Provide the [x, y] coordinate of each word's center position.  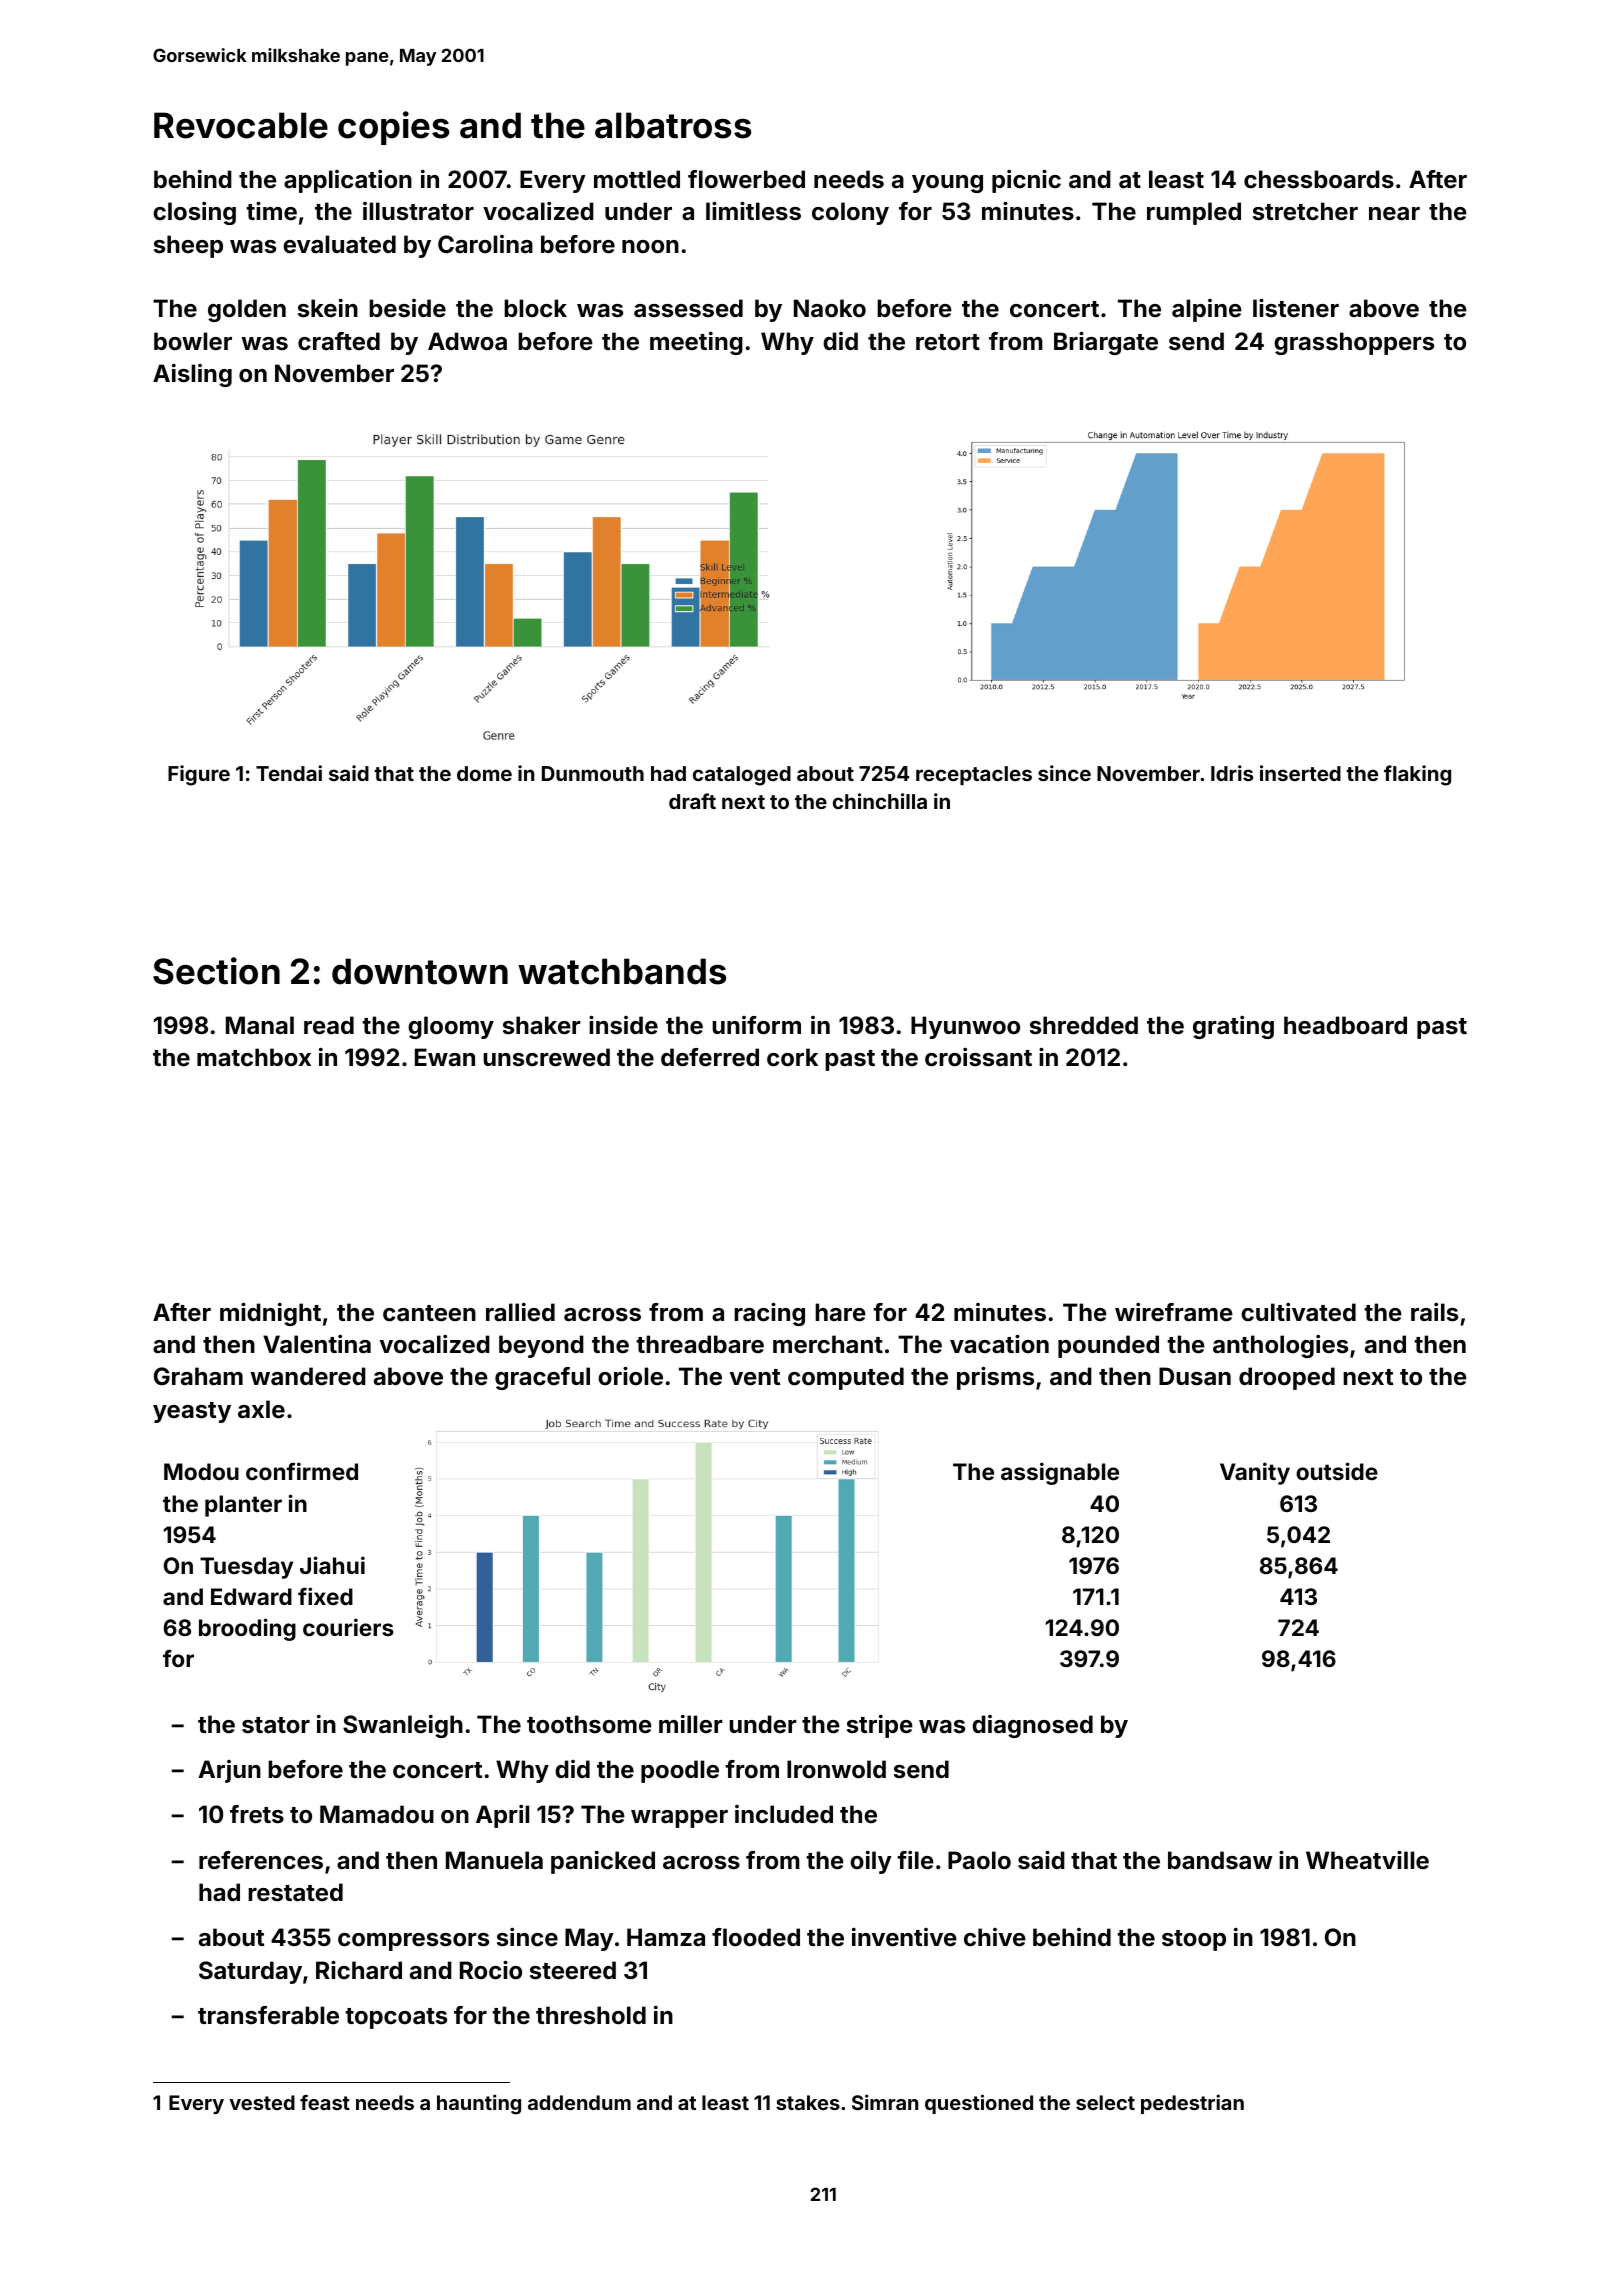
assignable [1060, 1473]
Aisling [192, 375]
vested [262, 2102]
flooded [756, 1937]
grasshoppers [1354, 343]
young [947, 184]
